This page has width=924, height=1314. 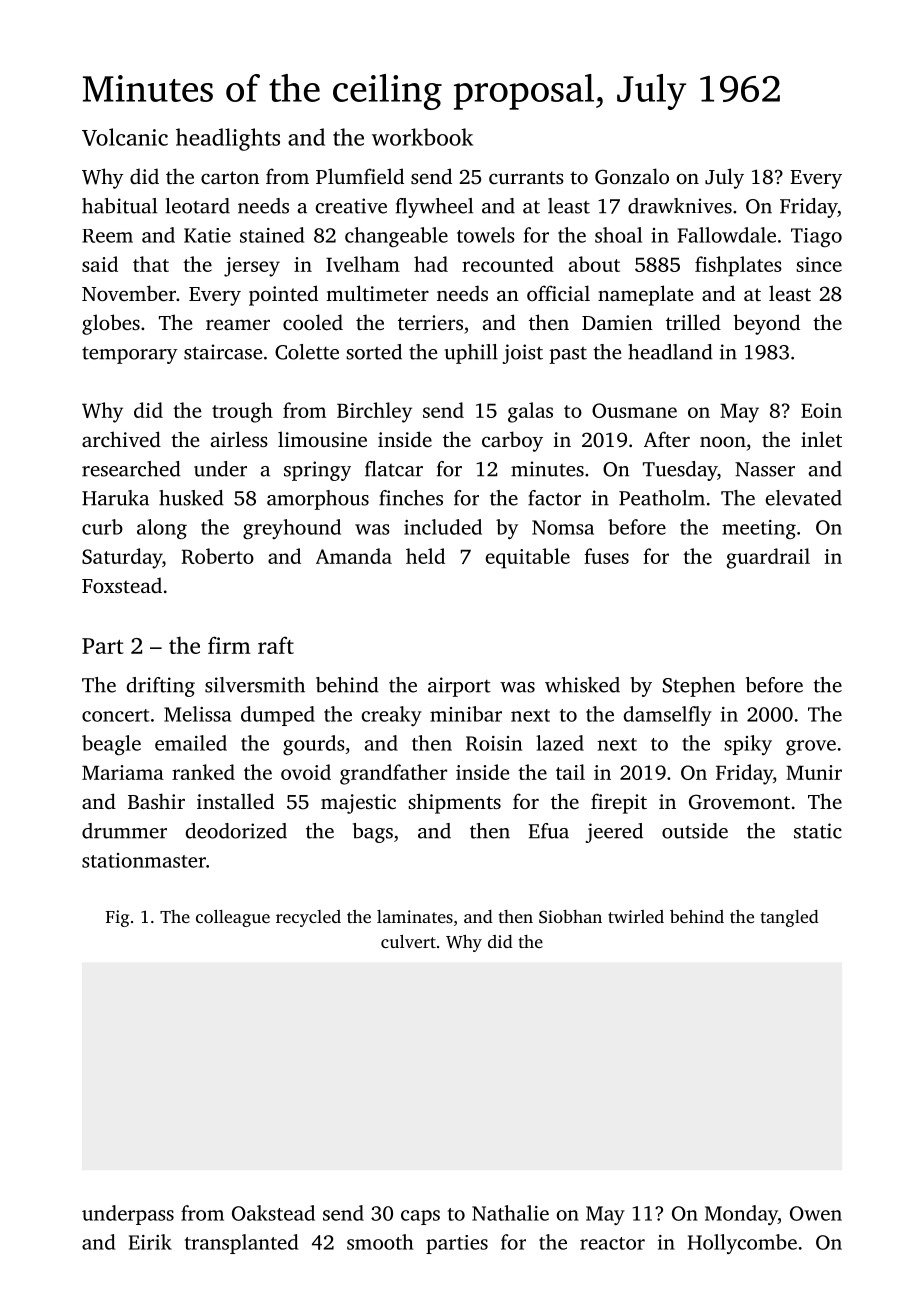 What do you see at coordinates (380, 1242) in the page?
I see `smooth` at bounding box center [380, 1242].
